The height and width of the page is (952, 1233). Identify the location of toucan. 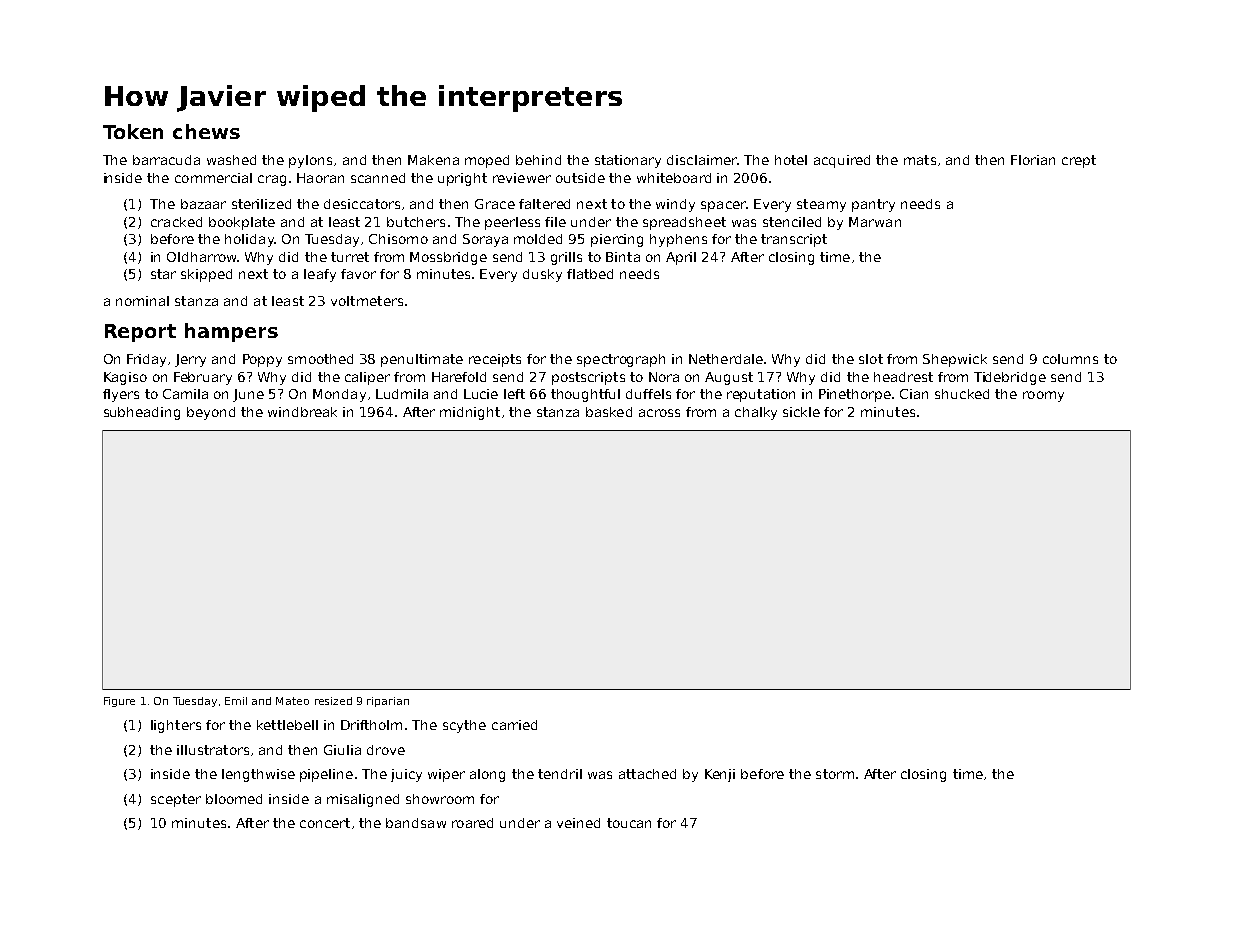
(629, 823).
